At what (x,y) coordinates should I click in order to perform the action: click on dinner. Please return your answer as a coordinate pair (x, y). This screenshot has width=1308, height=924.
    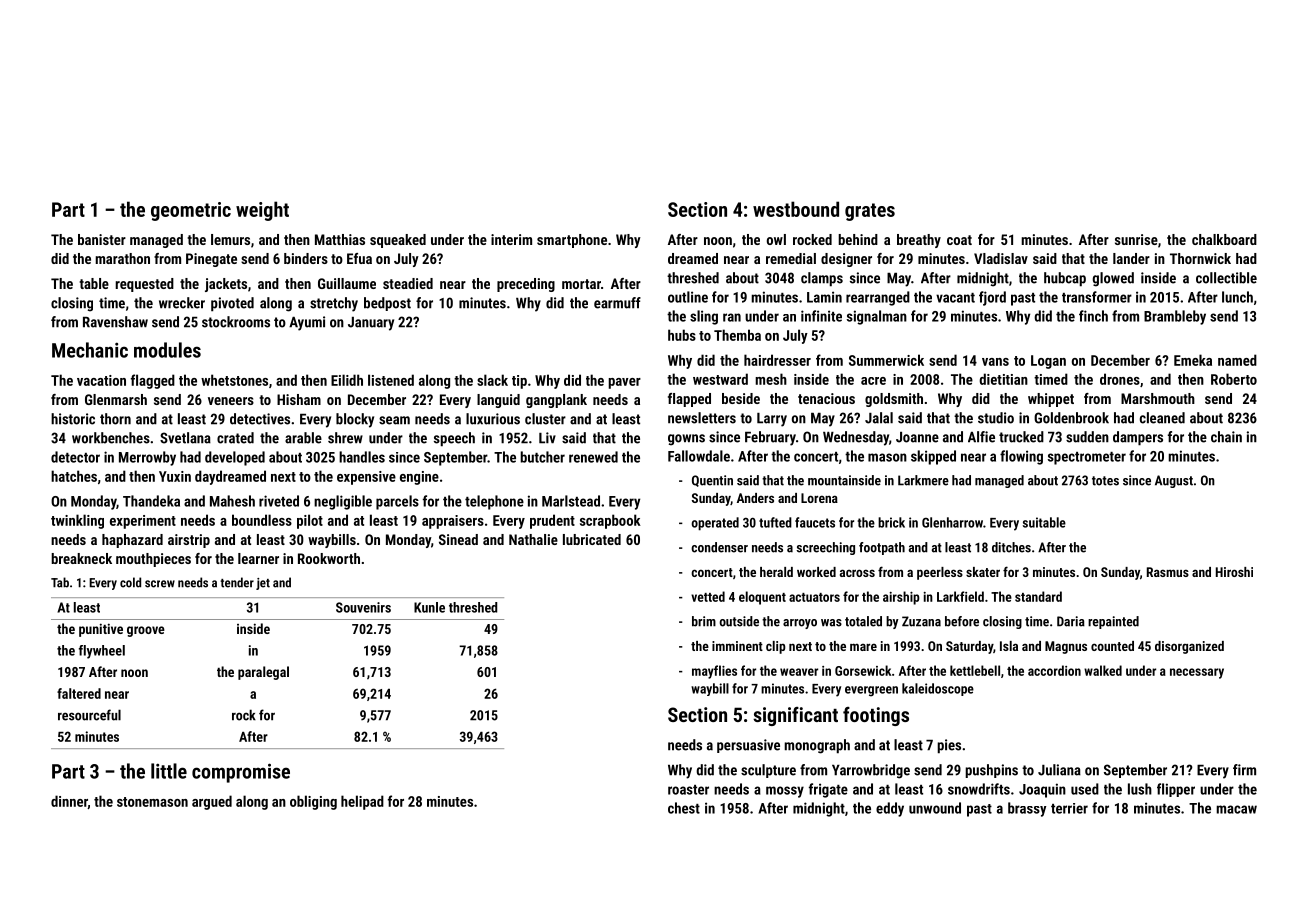
    Looking at the image, I should click on (69, 802).
